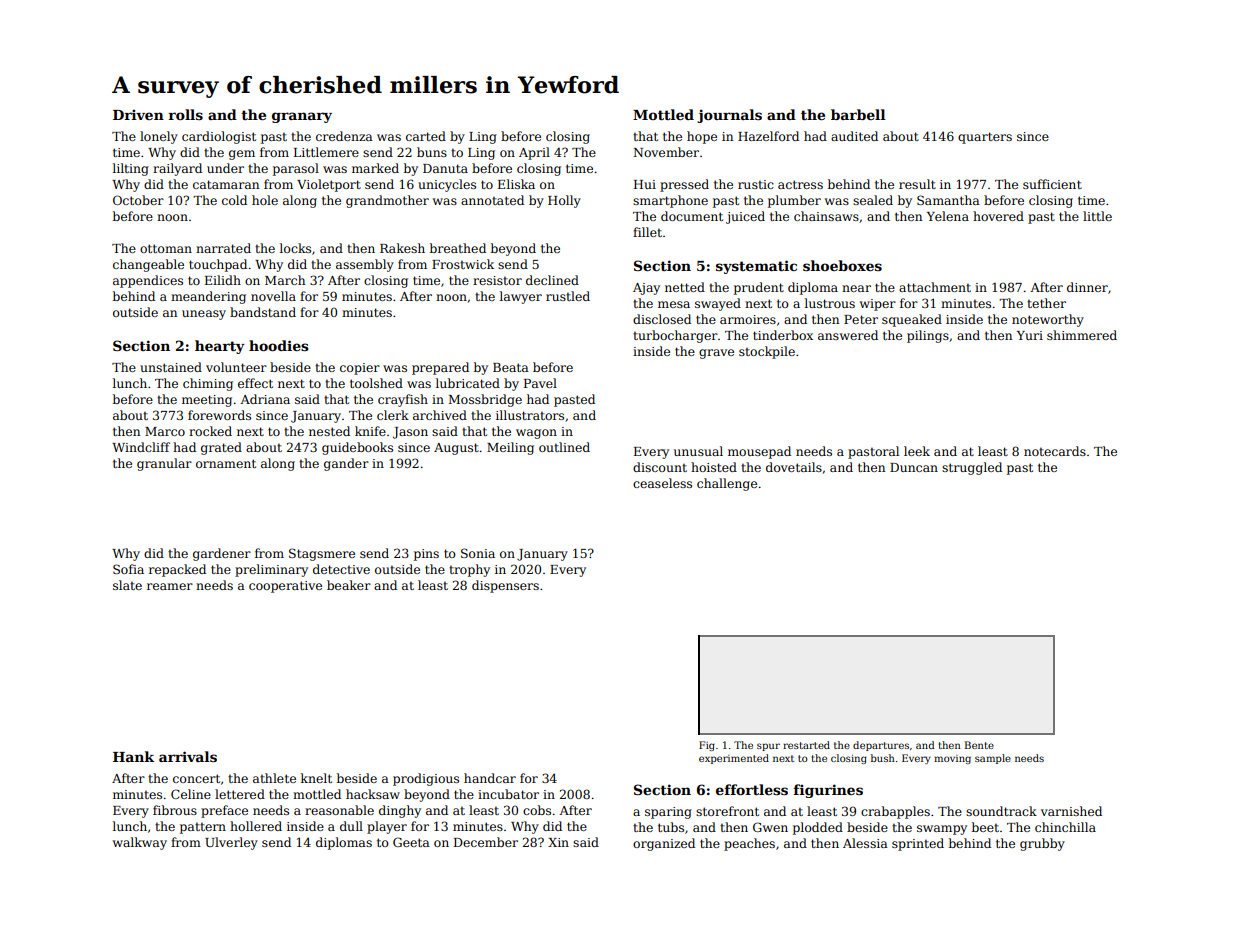 The height and width of the screenshot is (952, 1233). What do you see at coordinates (749, 844) in the screenshot?
I see `peaches` at bounding box center [749, 844].
